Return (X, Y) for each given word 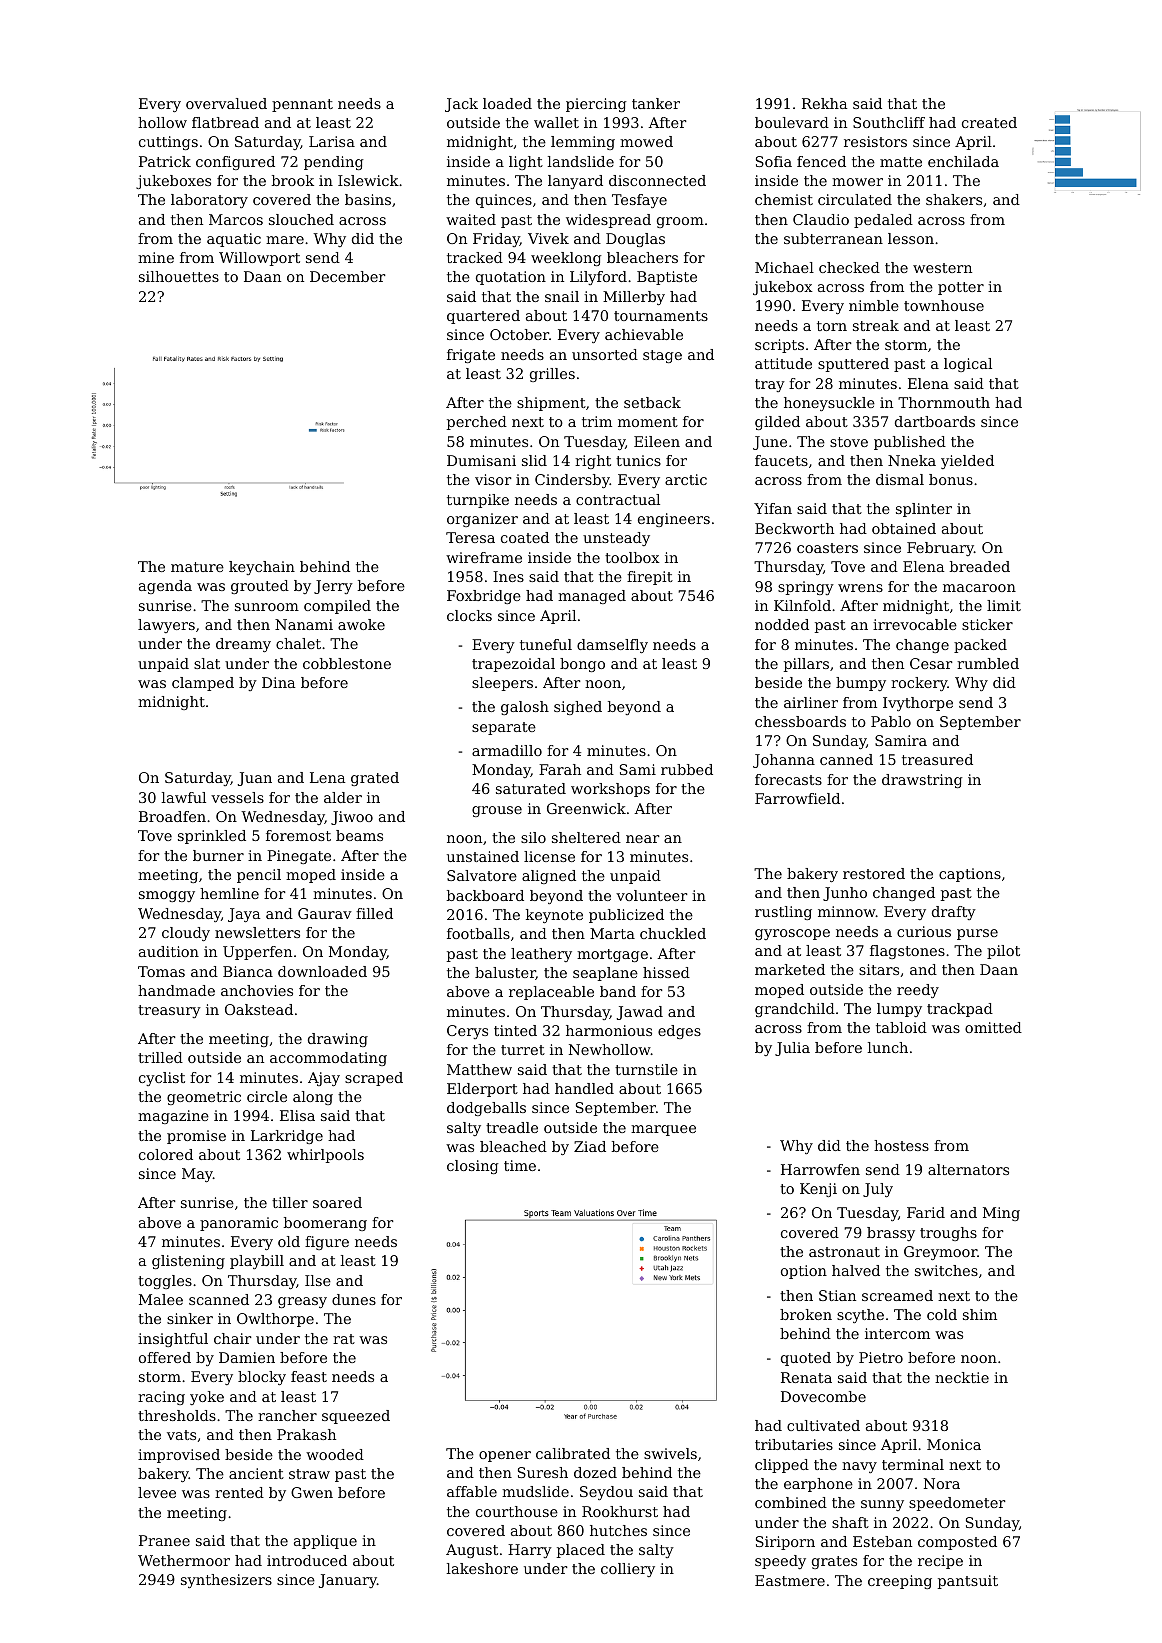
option (804, 1272)
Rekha (824, 103)
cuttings (168, 143)
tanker (656, 103)
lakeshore (482, 1568)
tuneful (546, 644)
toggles (165, 1282)
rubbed (687, 769)
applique (325, 1542)
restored (874, 873)
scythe (860, 1316)
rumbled (988, 663)
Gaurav (325, 913)
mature (197, 567)
